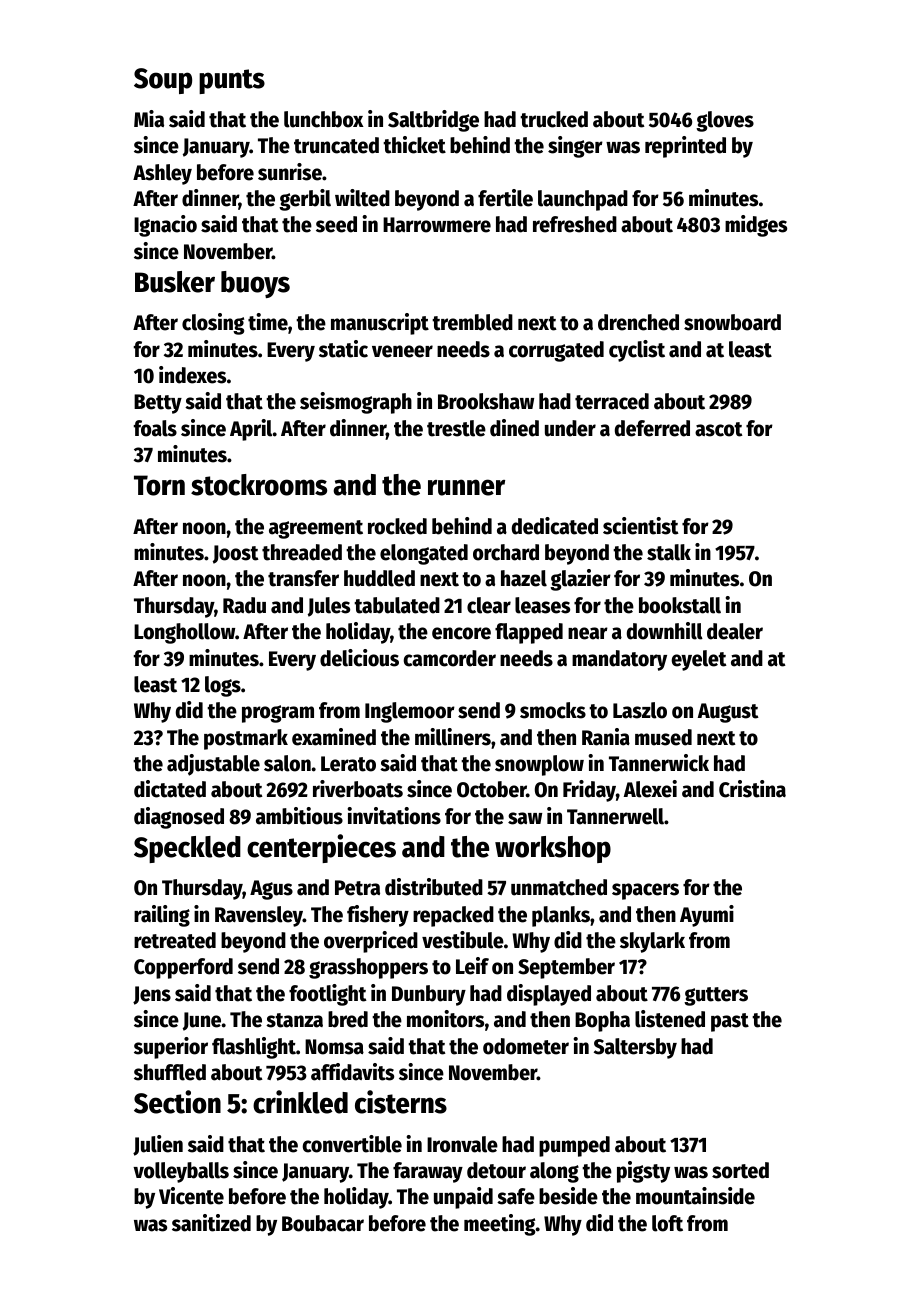 The width and height of the screenshot is (924, 1311). I want to click on buoys, so click(255, 284).
